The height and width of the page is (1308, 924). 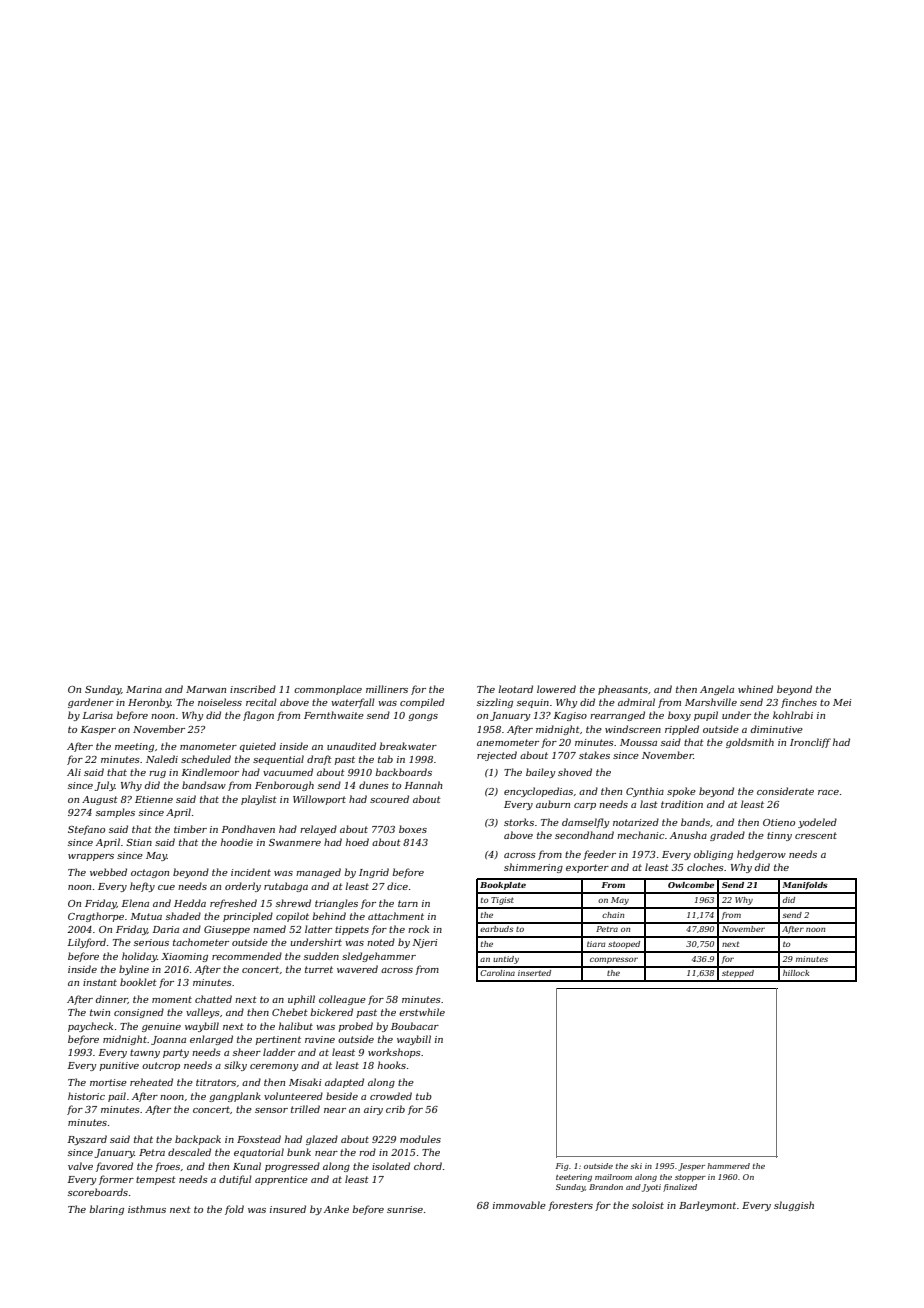 I want to click on valve, so click(x=80, y=1166).
